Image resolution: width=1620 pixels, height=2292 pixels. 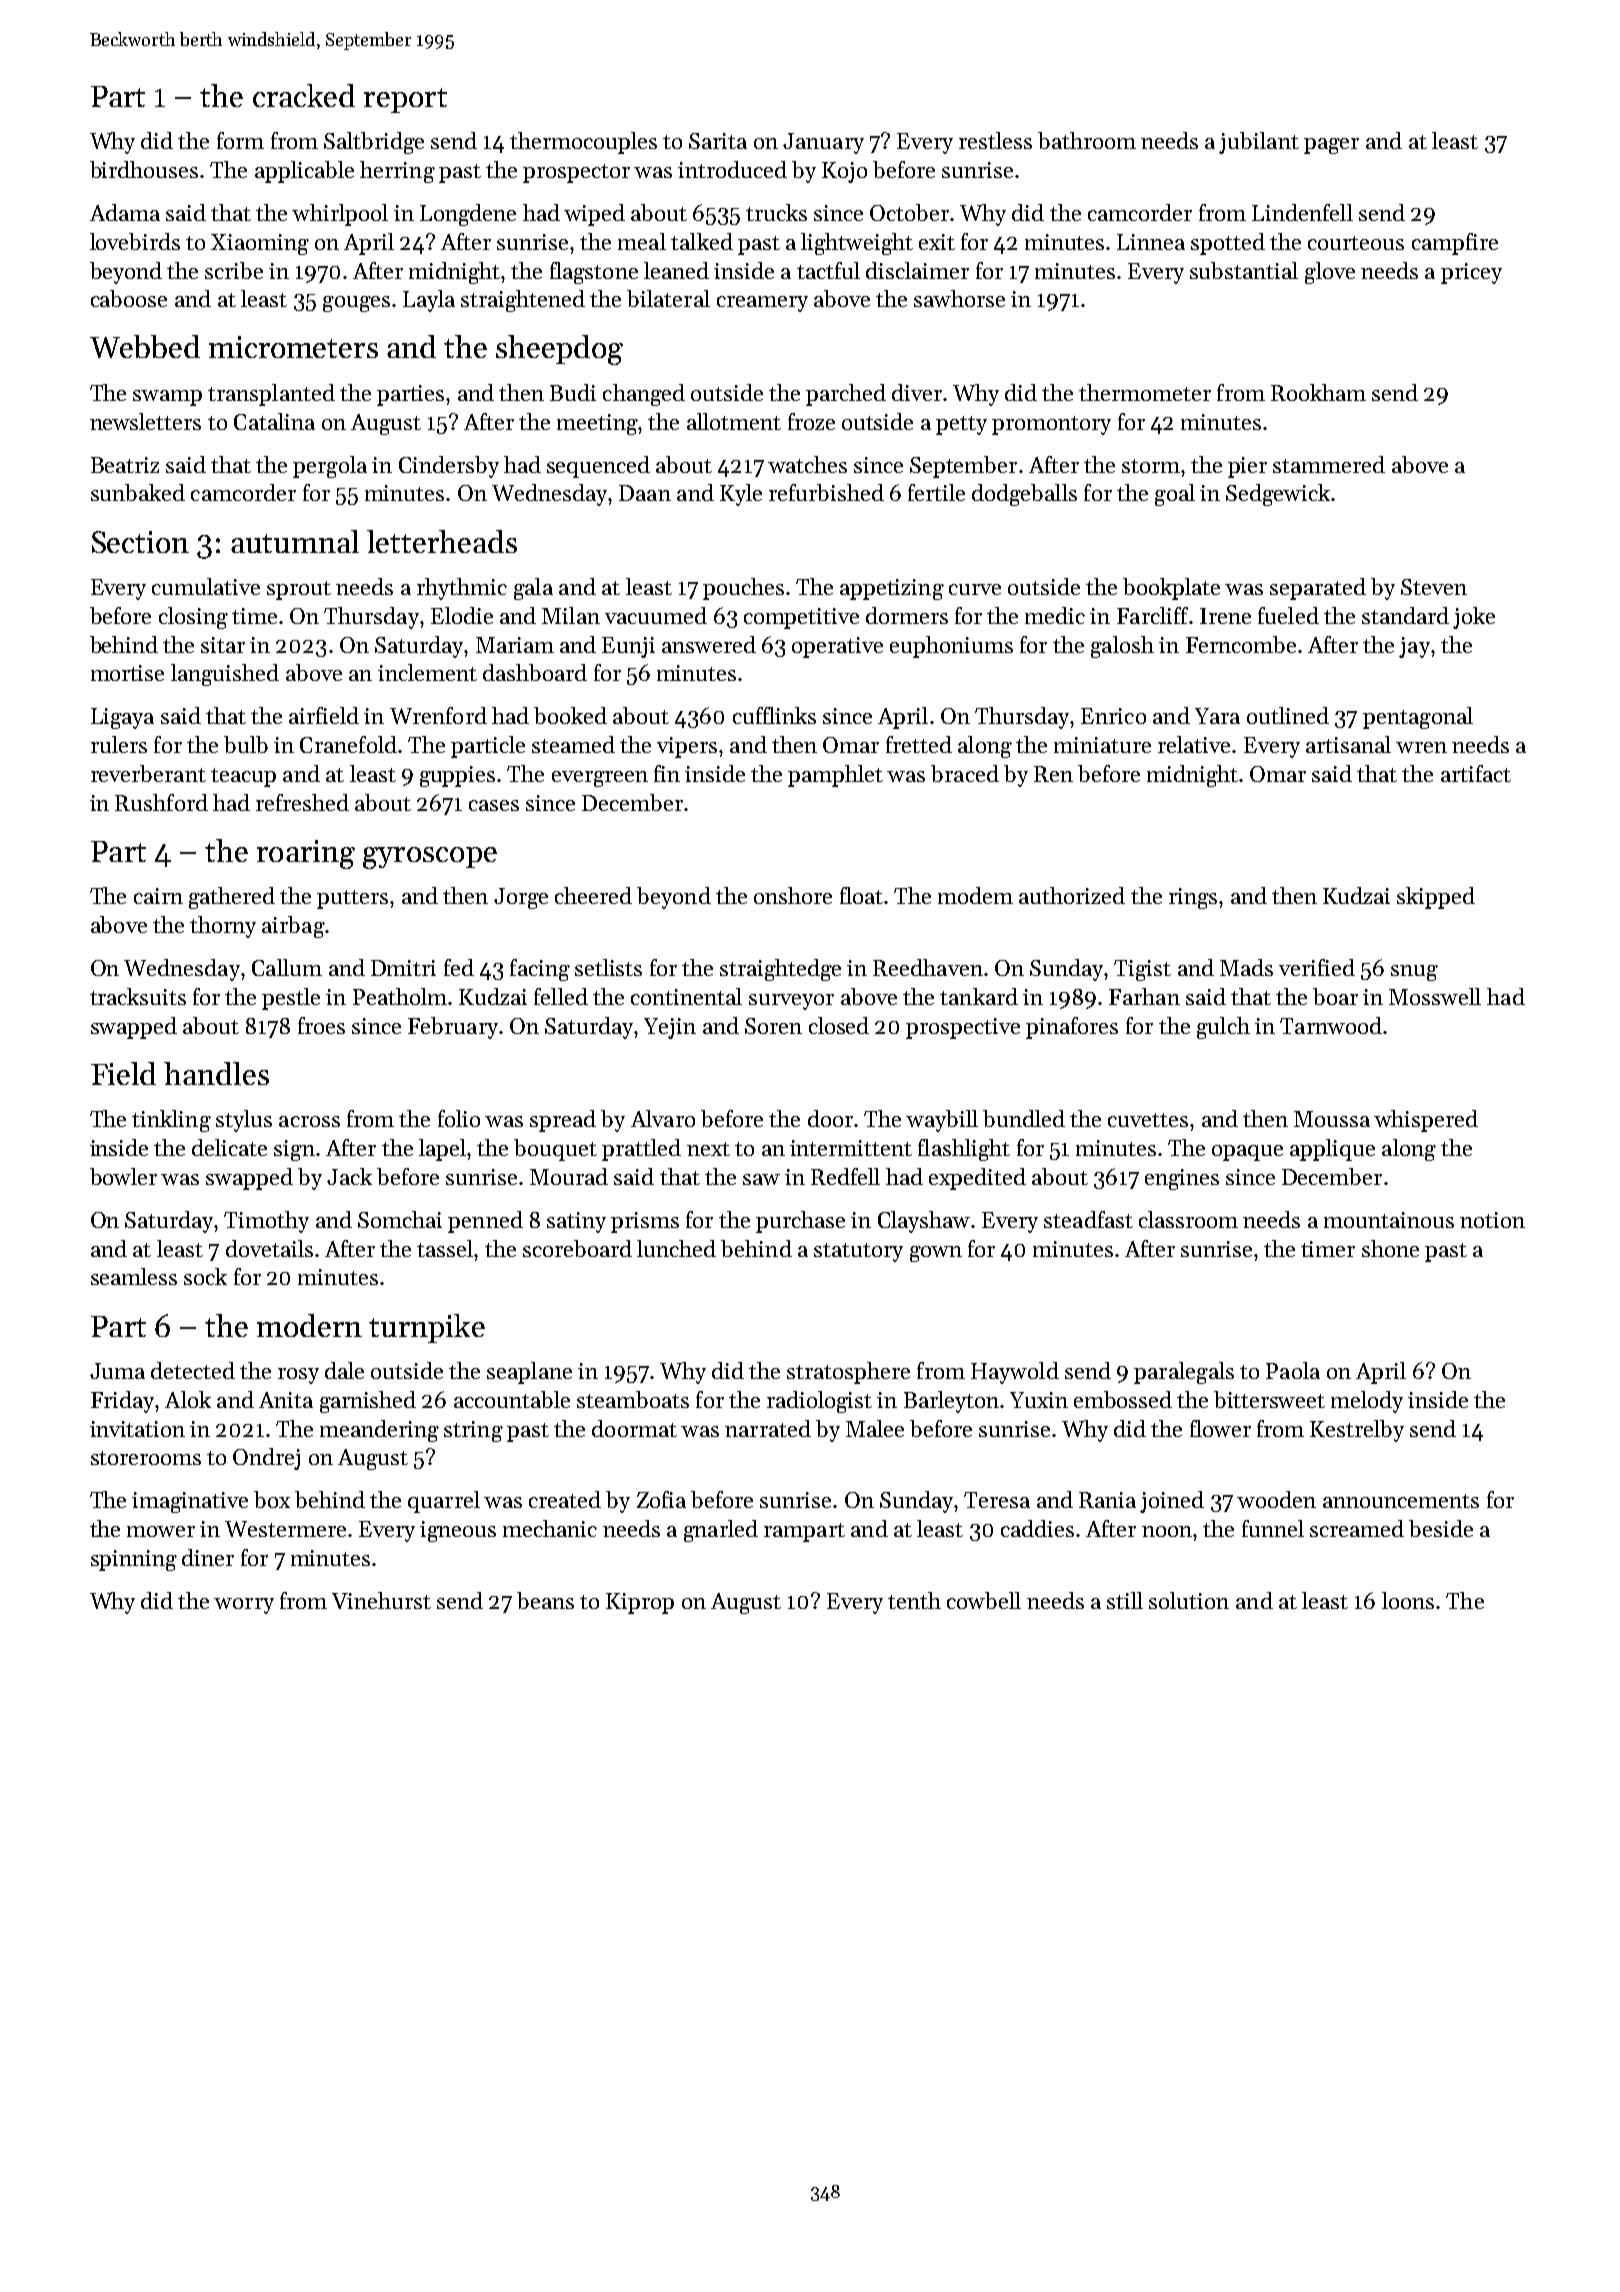 What do you see at coordinates (1408, 1600) in the screenshot?
I see `loons` at bounding box center [1408, 1600].
